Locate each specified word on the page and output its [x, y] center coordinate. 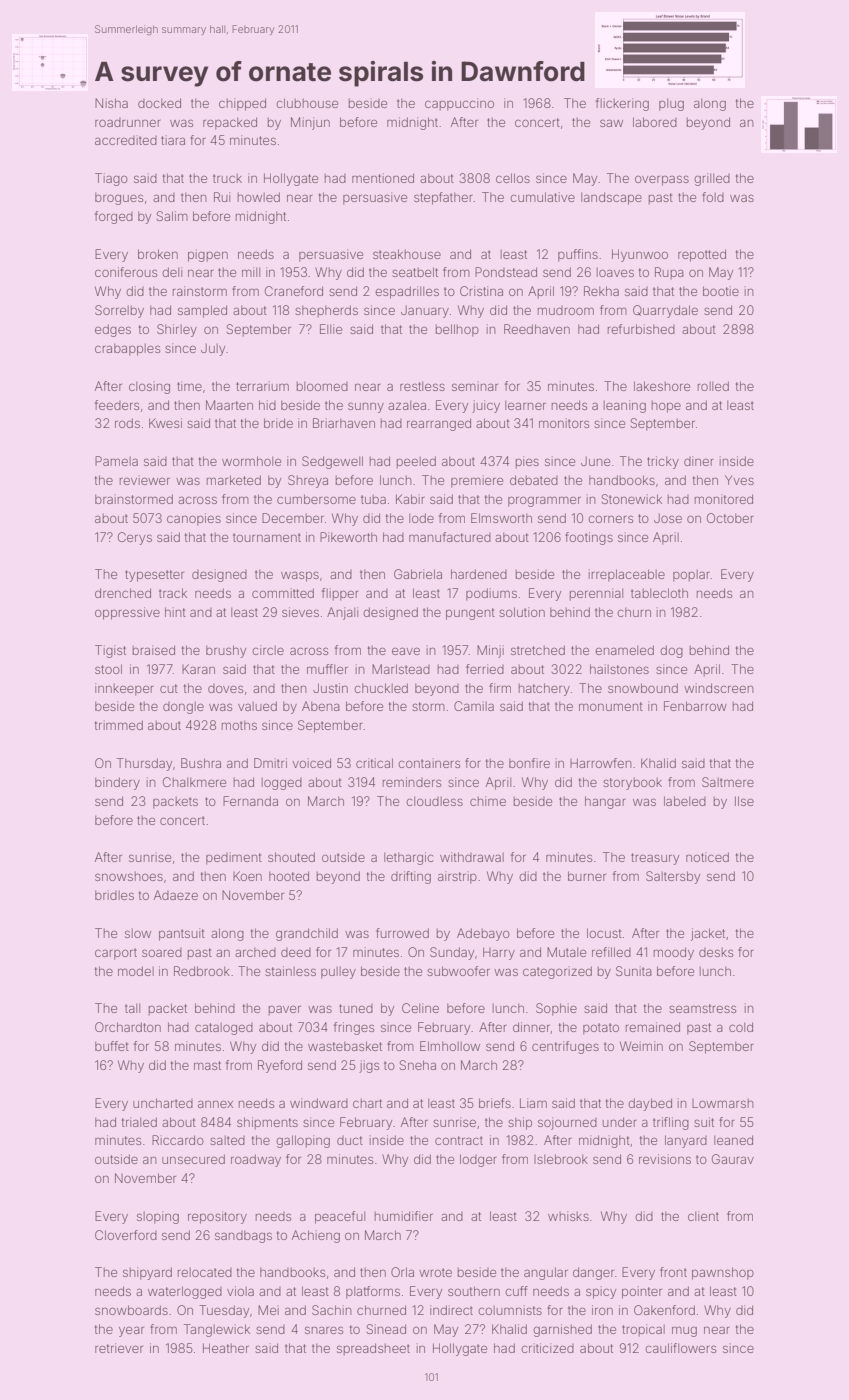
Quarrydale [665, 311]
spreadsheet [373, 1349]
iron [602, 1310]
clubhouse [307, 103]
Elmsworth [501, 518]
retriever [119, 1348]
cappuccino [459, 104]
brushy [226, 651]
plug [671, 104]
